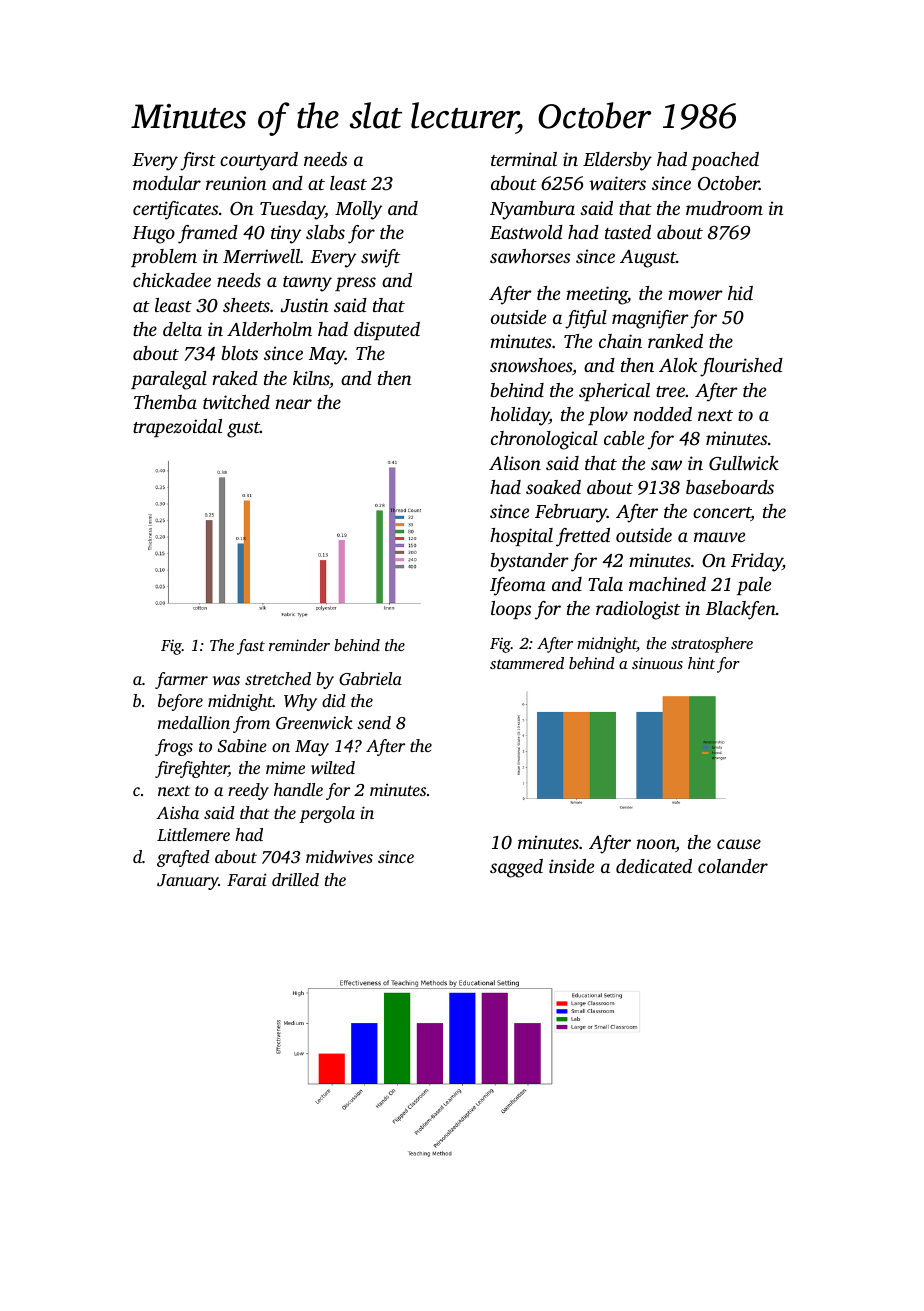 Image resolution: width=924 pixels, height=1311 pixels. Describe the element at coordinates (286, 234) in the screenshot. I see `tiny` at that location.
